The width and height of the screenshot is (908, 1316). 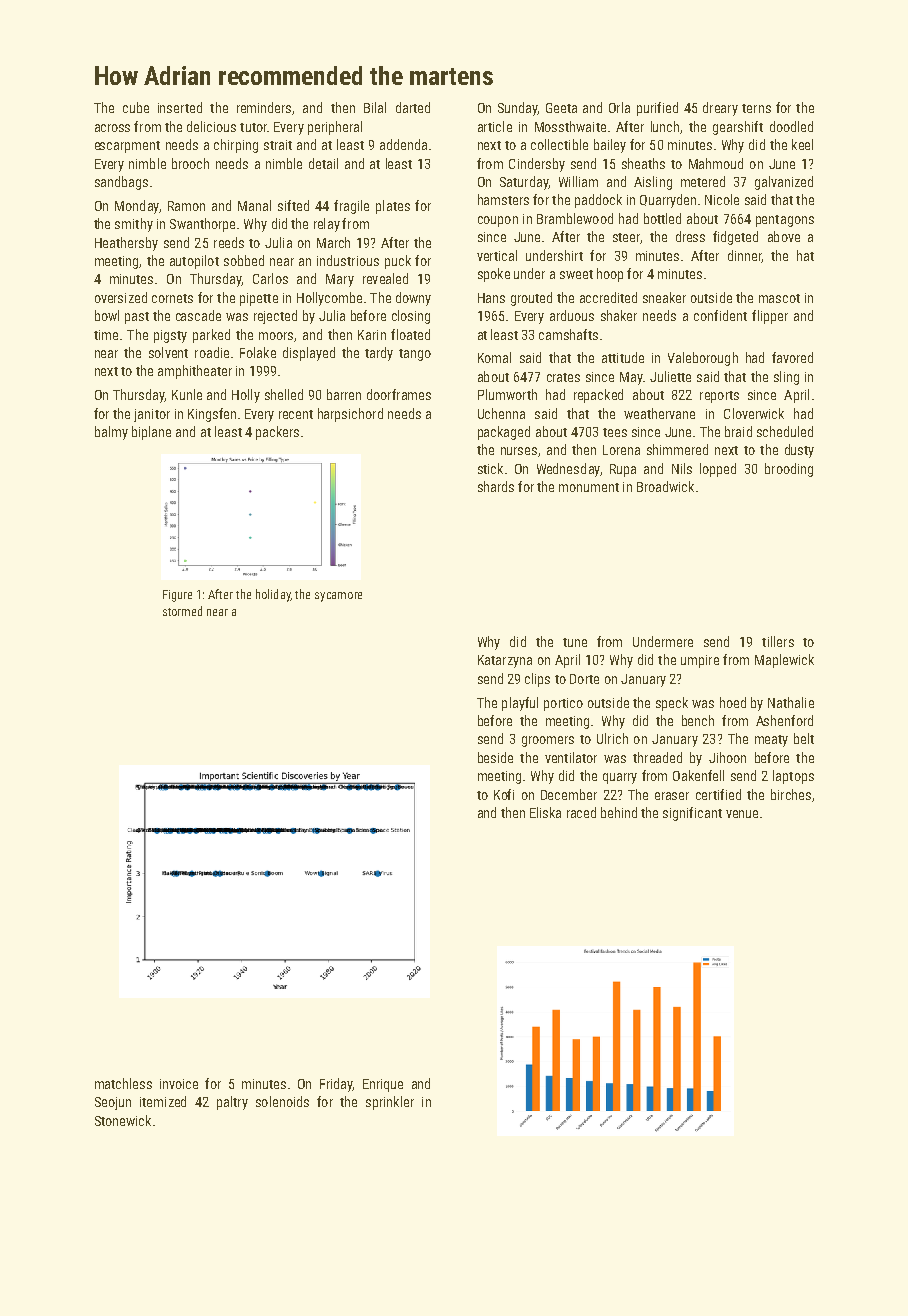 What do you see at coordinates (619, 812) in the screenshot?
I see `behind` at bounding box center [619, 812].
